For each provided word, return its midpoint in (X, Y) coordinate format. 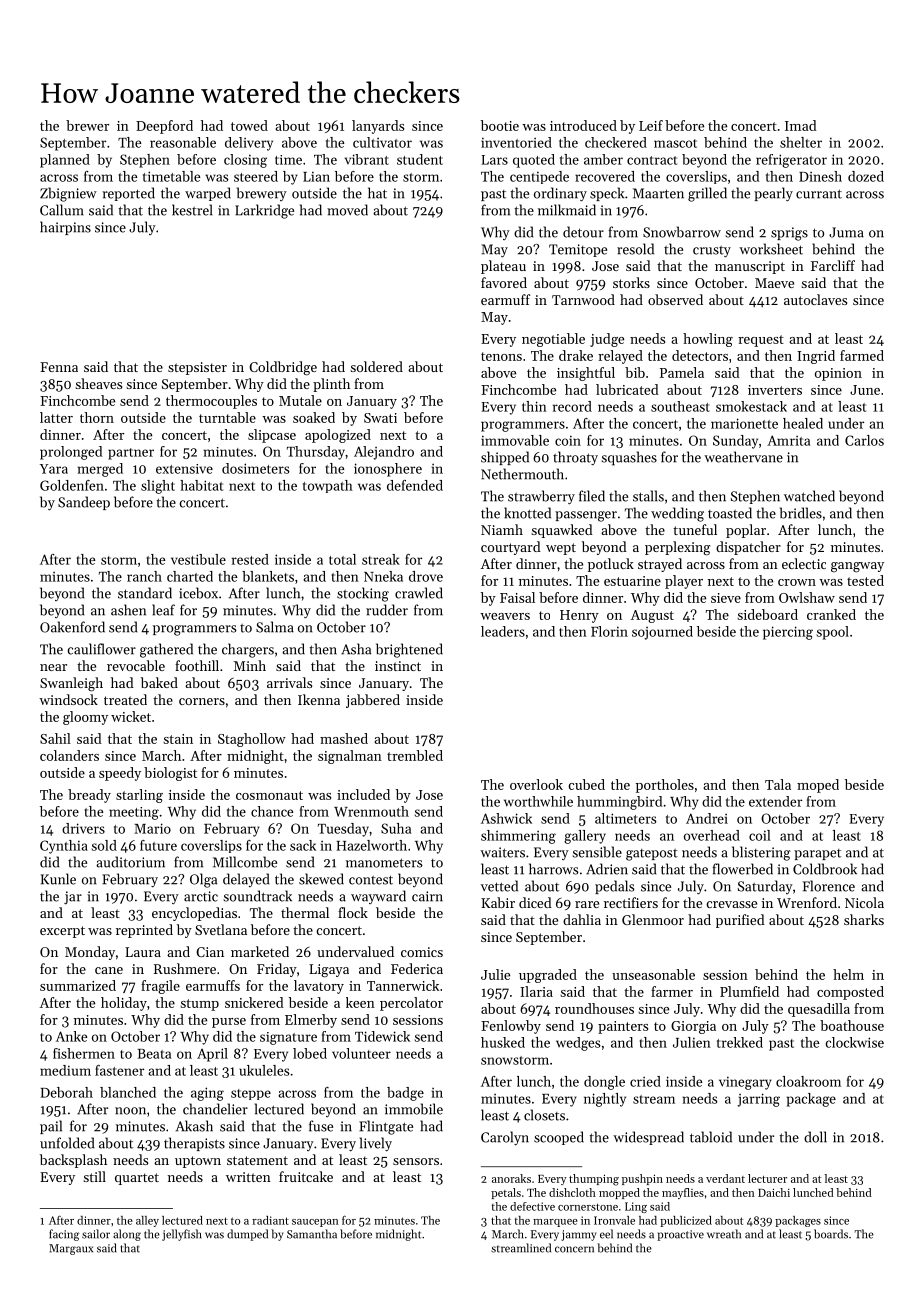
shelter (801, 142)
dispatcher (748, 548)
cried (645, 1081)
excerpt (62, 932)
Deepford (164, 127)
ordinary (560, 194)
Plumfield (749, 991)
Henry (579, 616)
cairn (427, 896)
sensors (416, 1161)
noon (130, 1111)
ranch (144, 576)
